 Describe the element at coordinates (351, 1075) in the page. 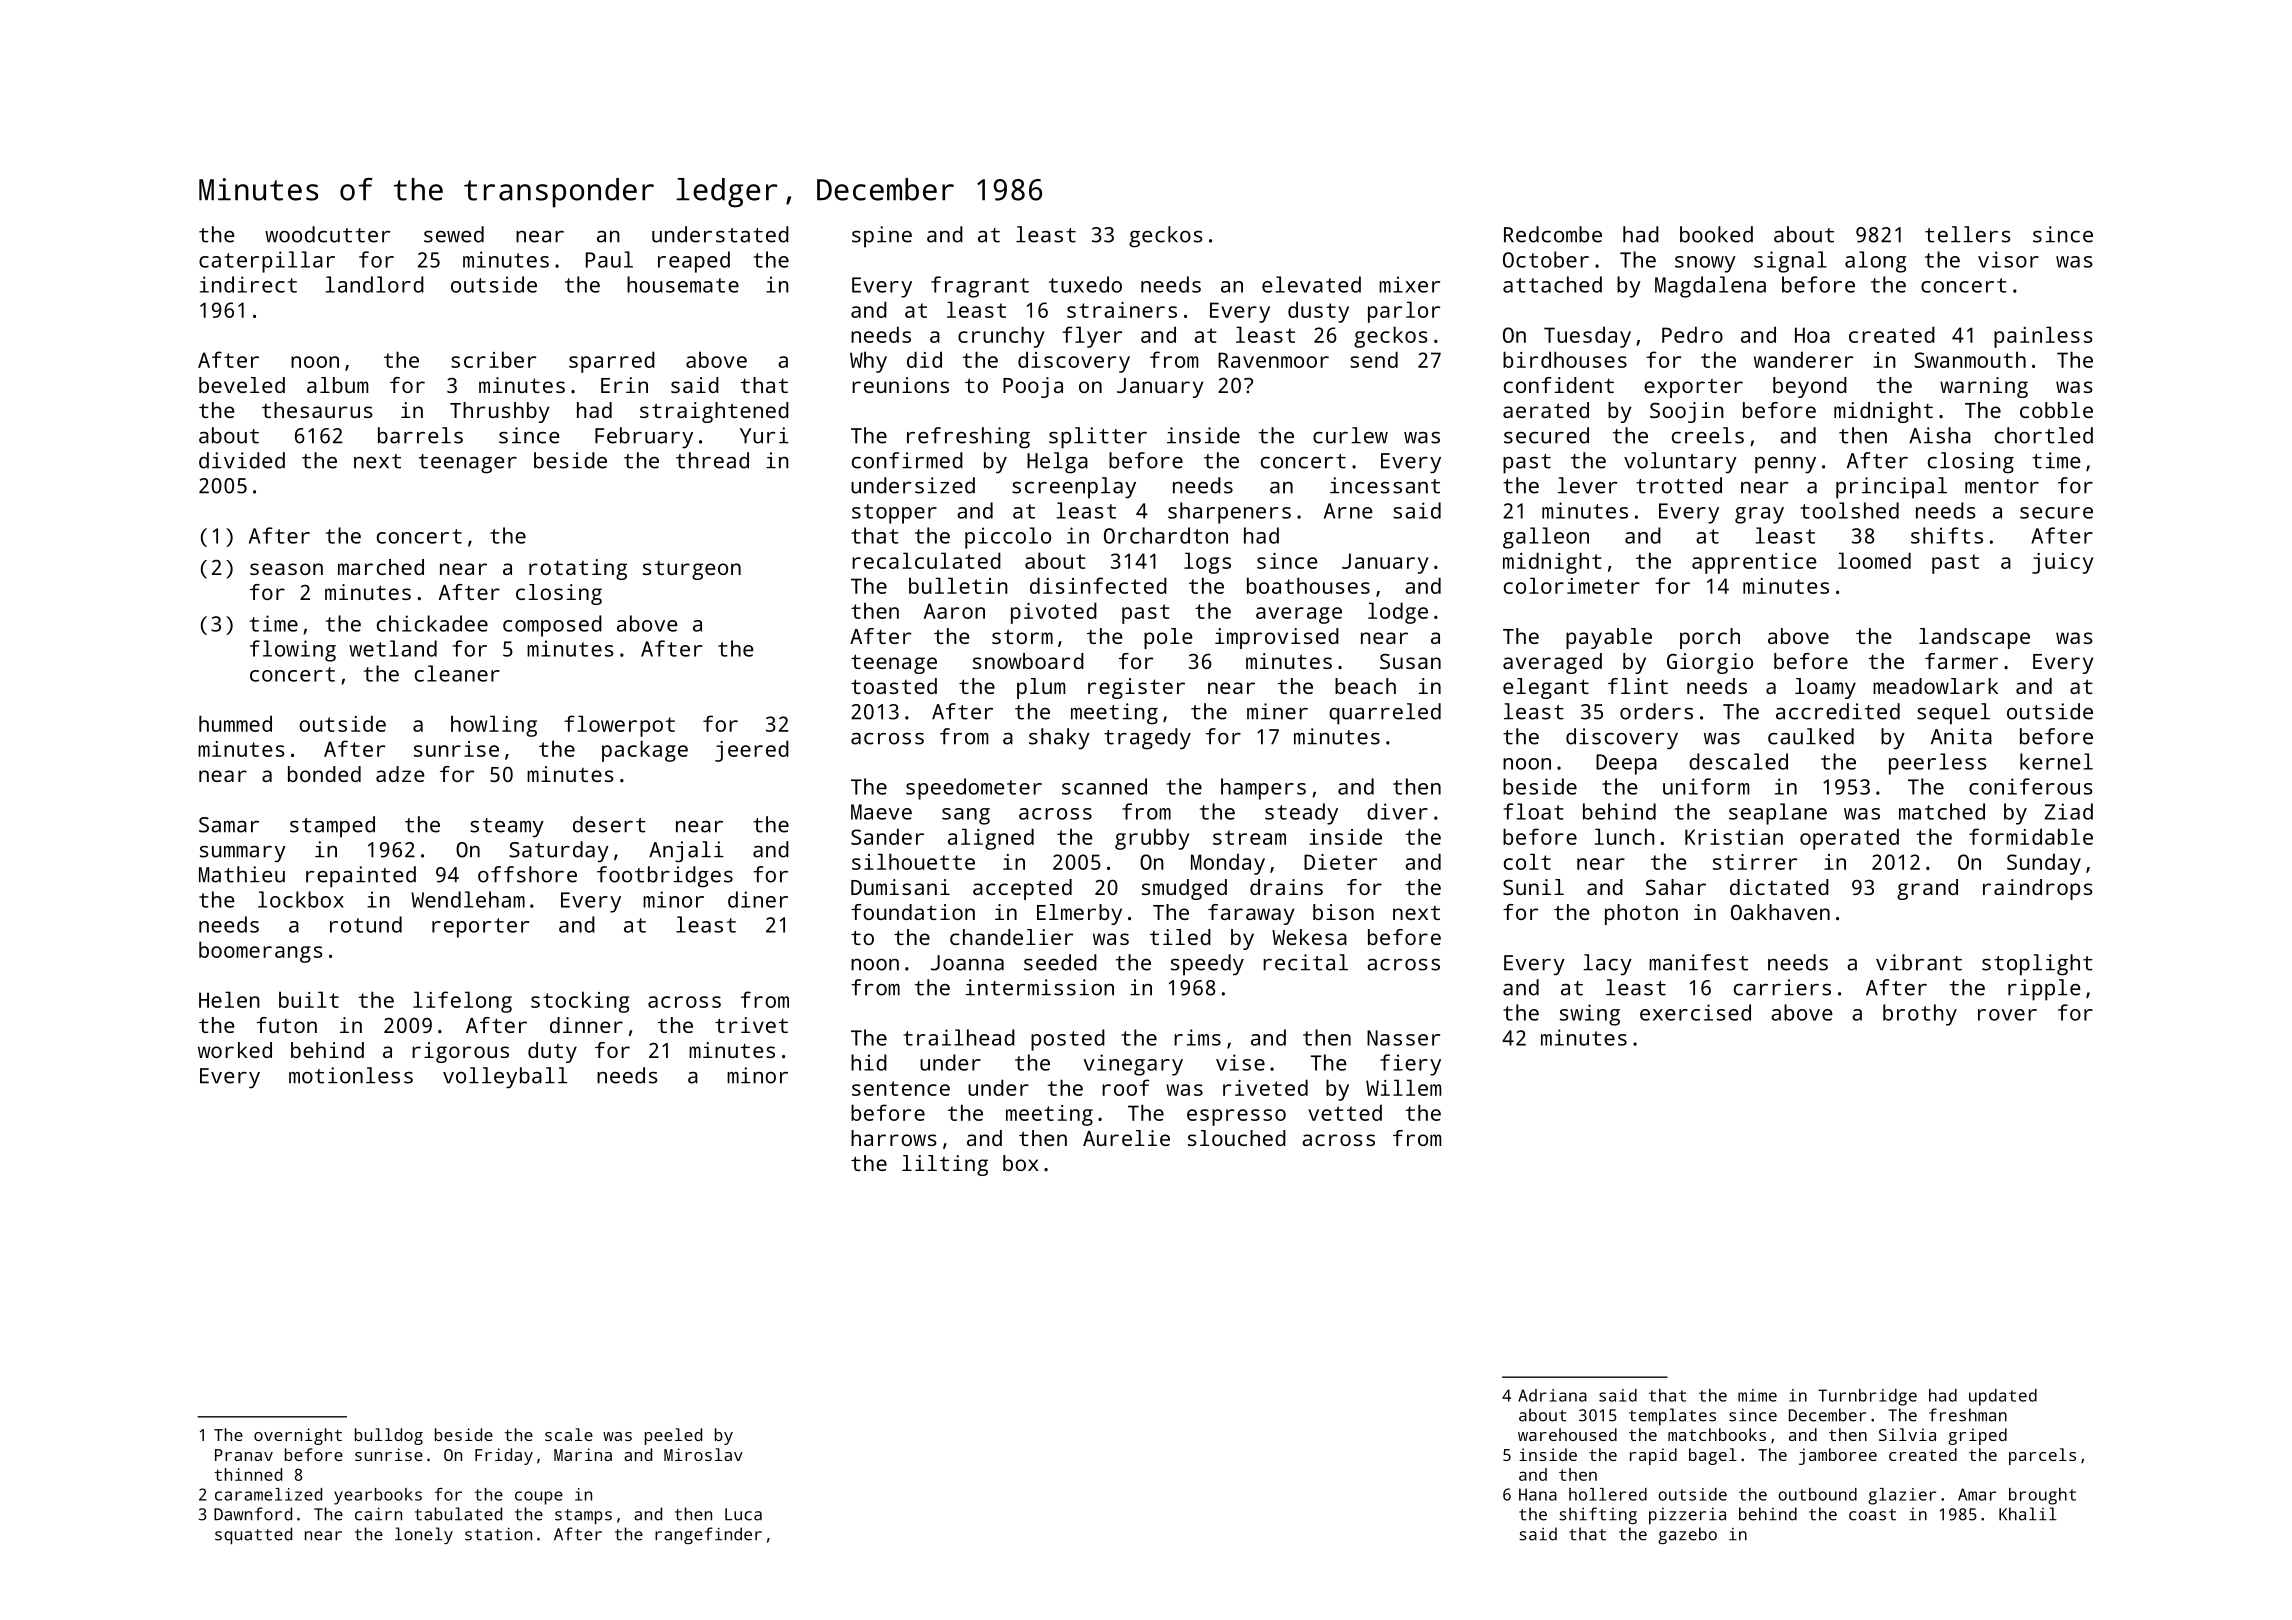

I see `motionless` at that location.
